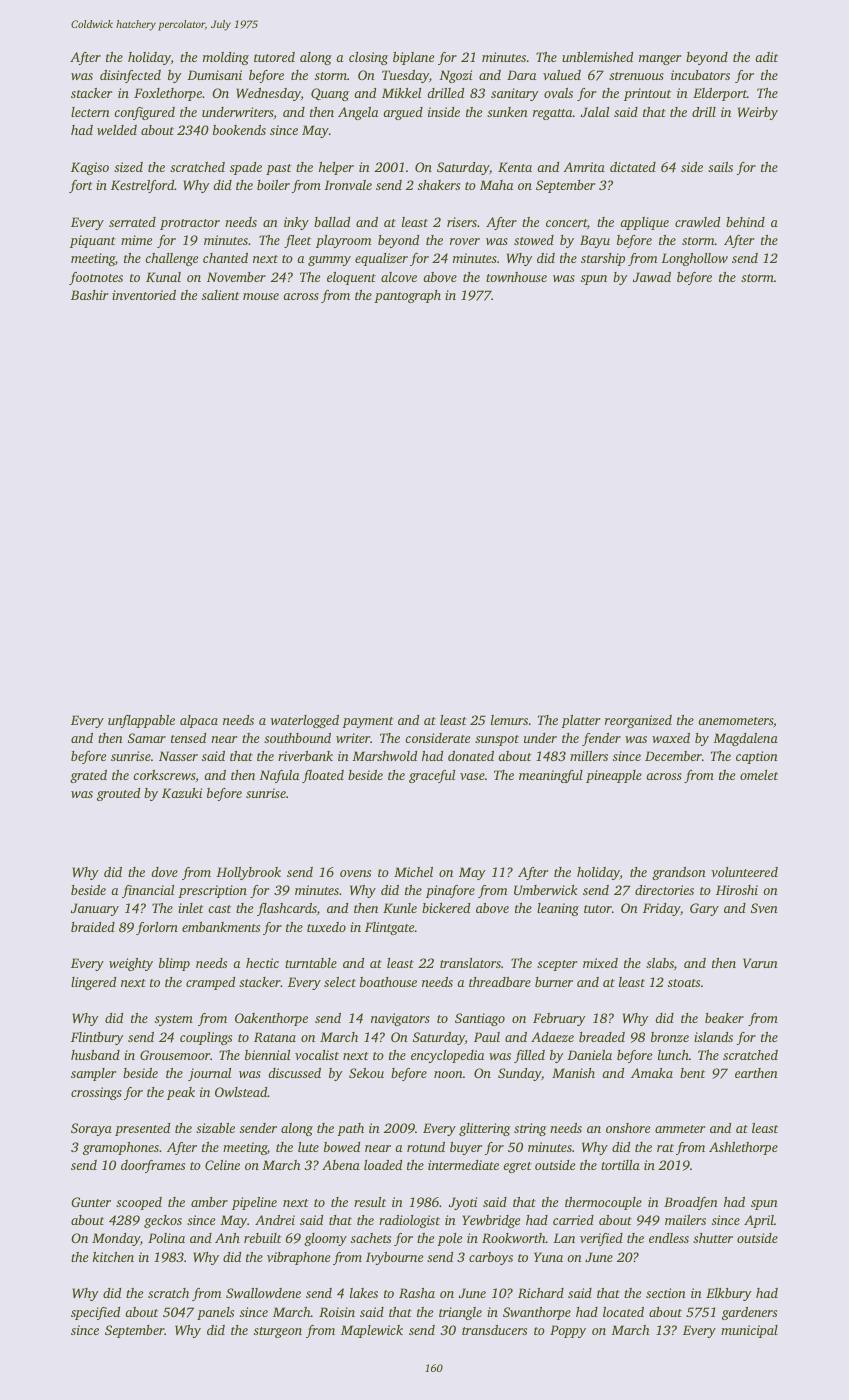 This screenshot has width=849, height=1400. What do you see at coordinates (190, 224) in the screenshot?
I see `protractor` at bounding box center [190, 224].
